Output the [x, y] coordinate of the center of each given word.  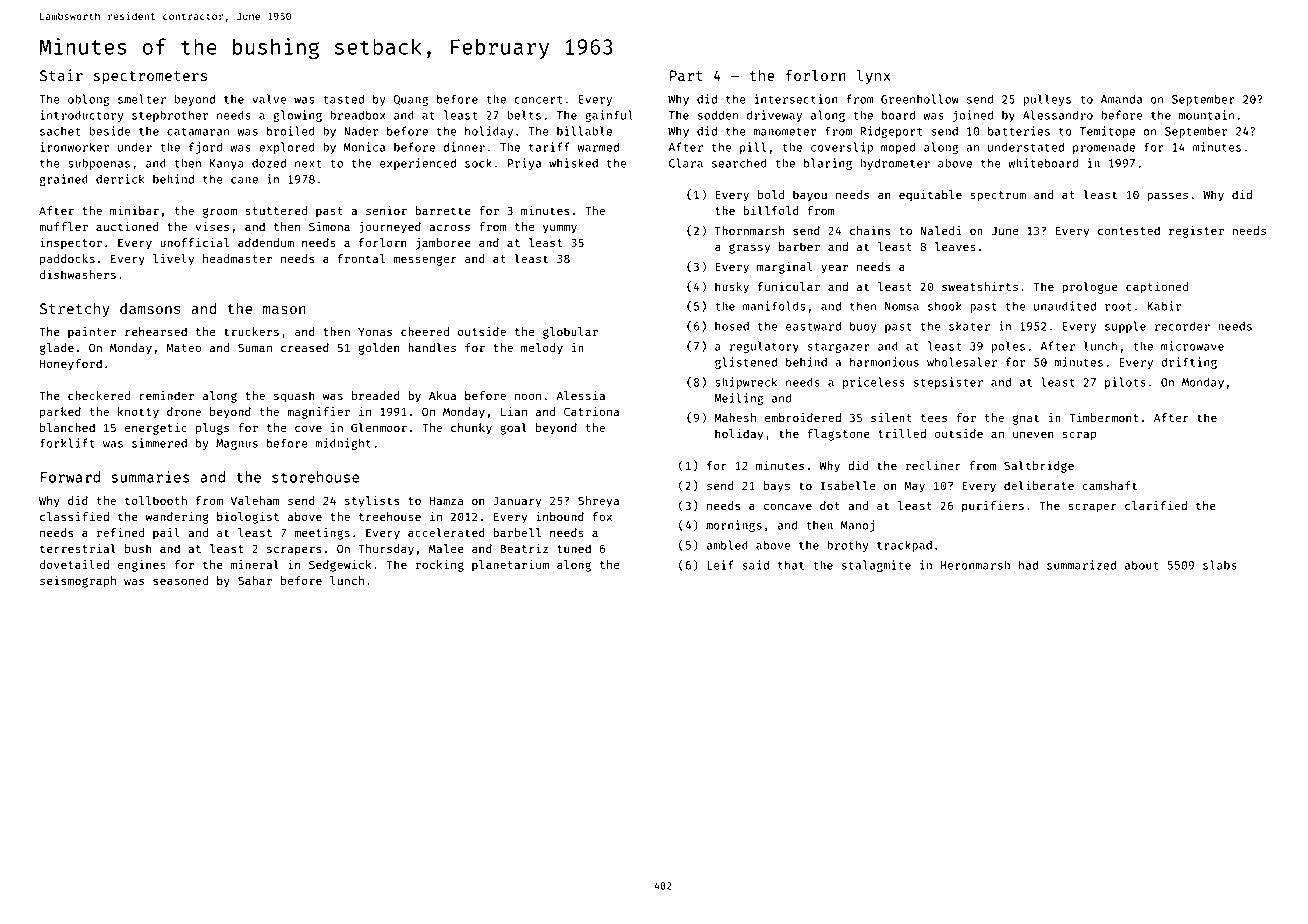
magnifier [318, 413]
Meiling [738, 399]
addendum [266, 242]
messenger [425, 261]
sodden [718, 115]
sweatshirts [980, 286]
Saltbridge [1039, 467]
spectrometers [150, 77]
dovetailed [74, 564]
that [791, 565]
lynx [873, 76]
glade [57, 349]
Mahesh [735, 417]
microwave [1192, 346]
